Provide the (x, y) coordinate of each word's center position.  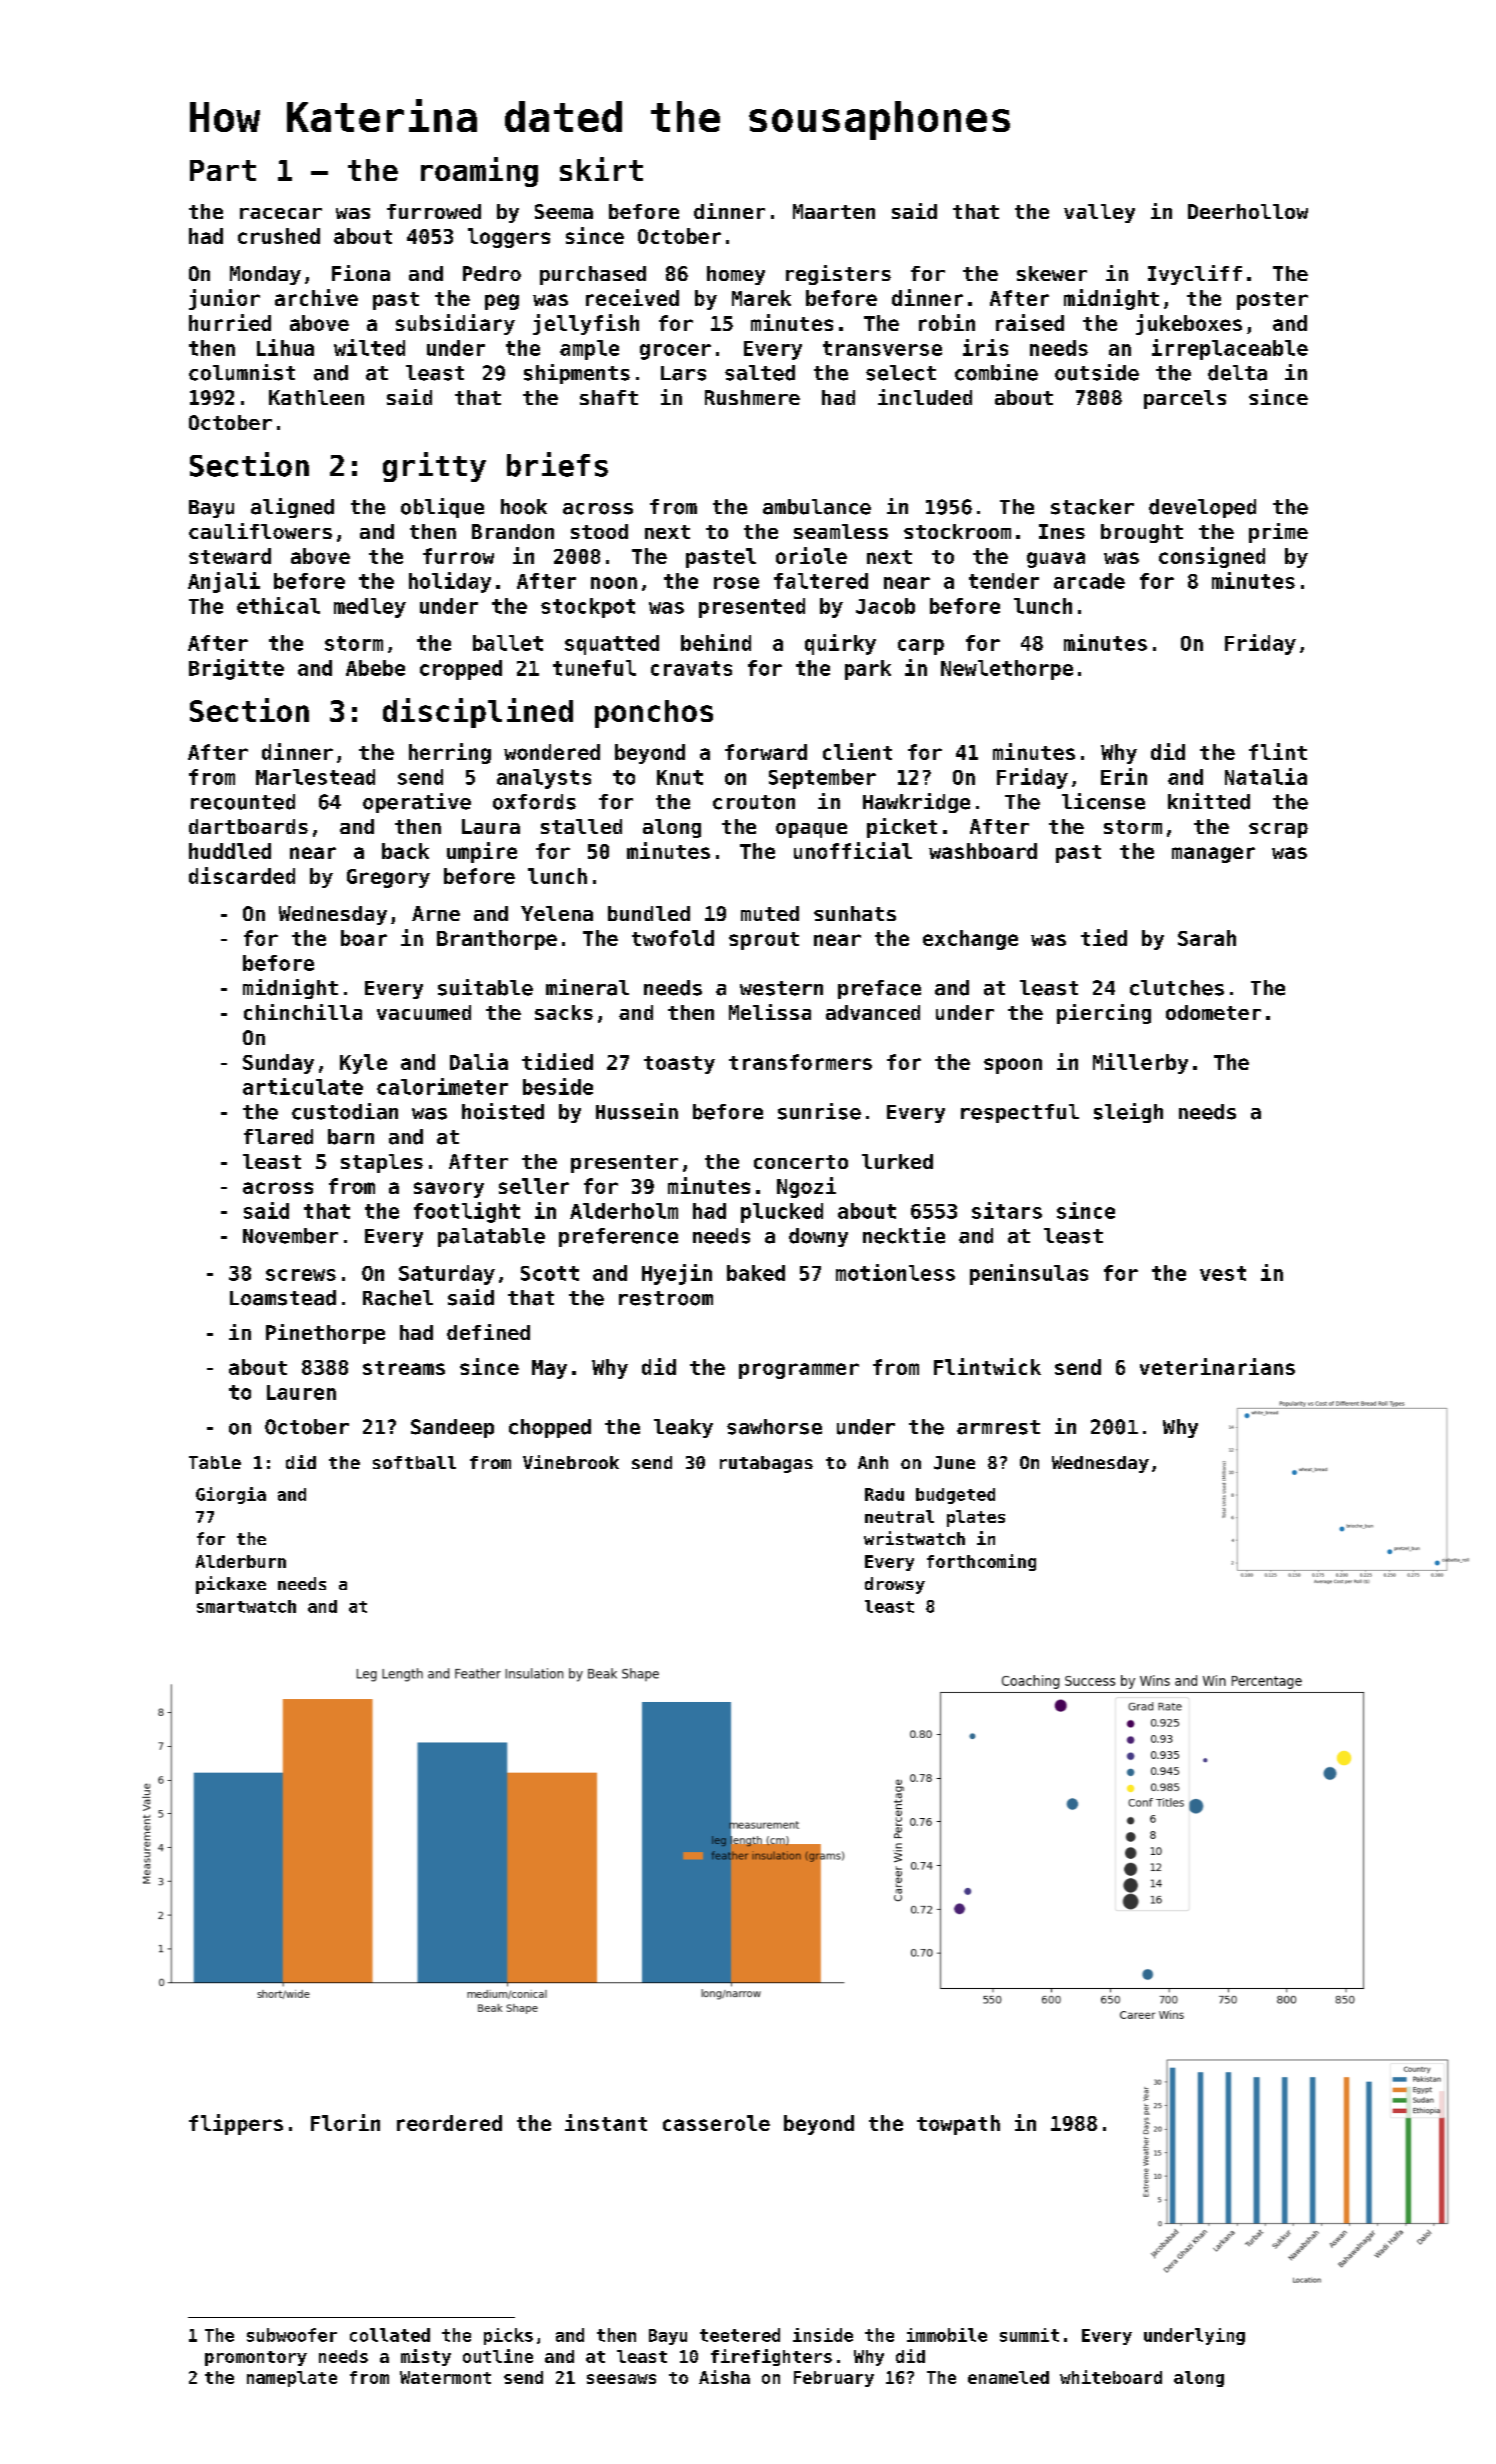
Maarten (834, 211)
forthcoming (981, 1562)
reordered (449, 2123)
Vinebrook (571, 1462)
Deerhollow (1248, 211)
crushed (279, 236)
